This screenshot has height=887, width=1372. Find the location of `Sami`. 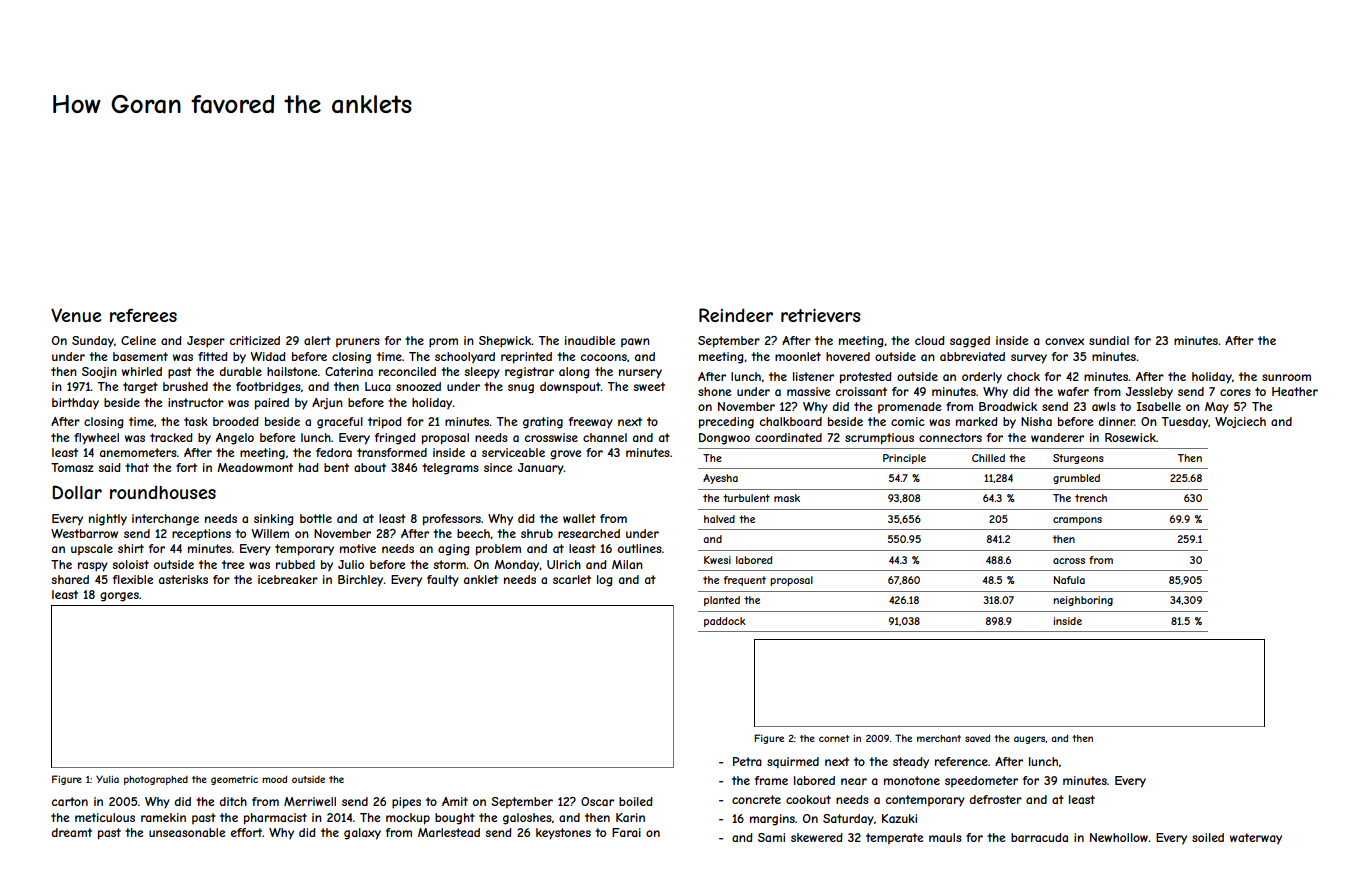

Sami is located at coordinates (771, 837).
